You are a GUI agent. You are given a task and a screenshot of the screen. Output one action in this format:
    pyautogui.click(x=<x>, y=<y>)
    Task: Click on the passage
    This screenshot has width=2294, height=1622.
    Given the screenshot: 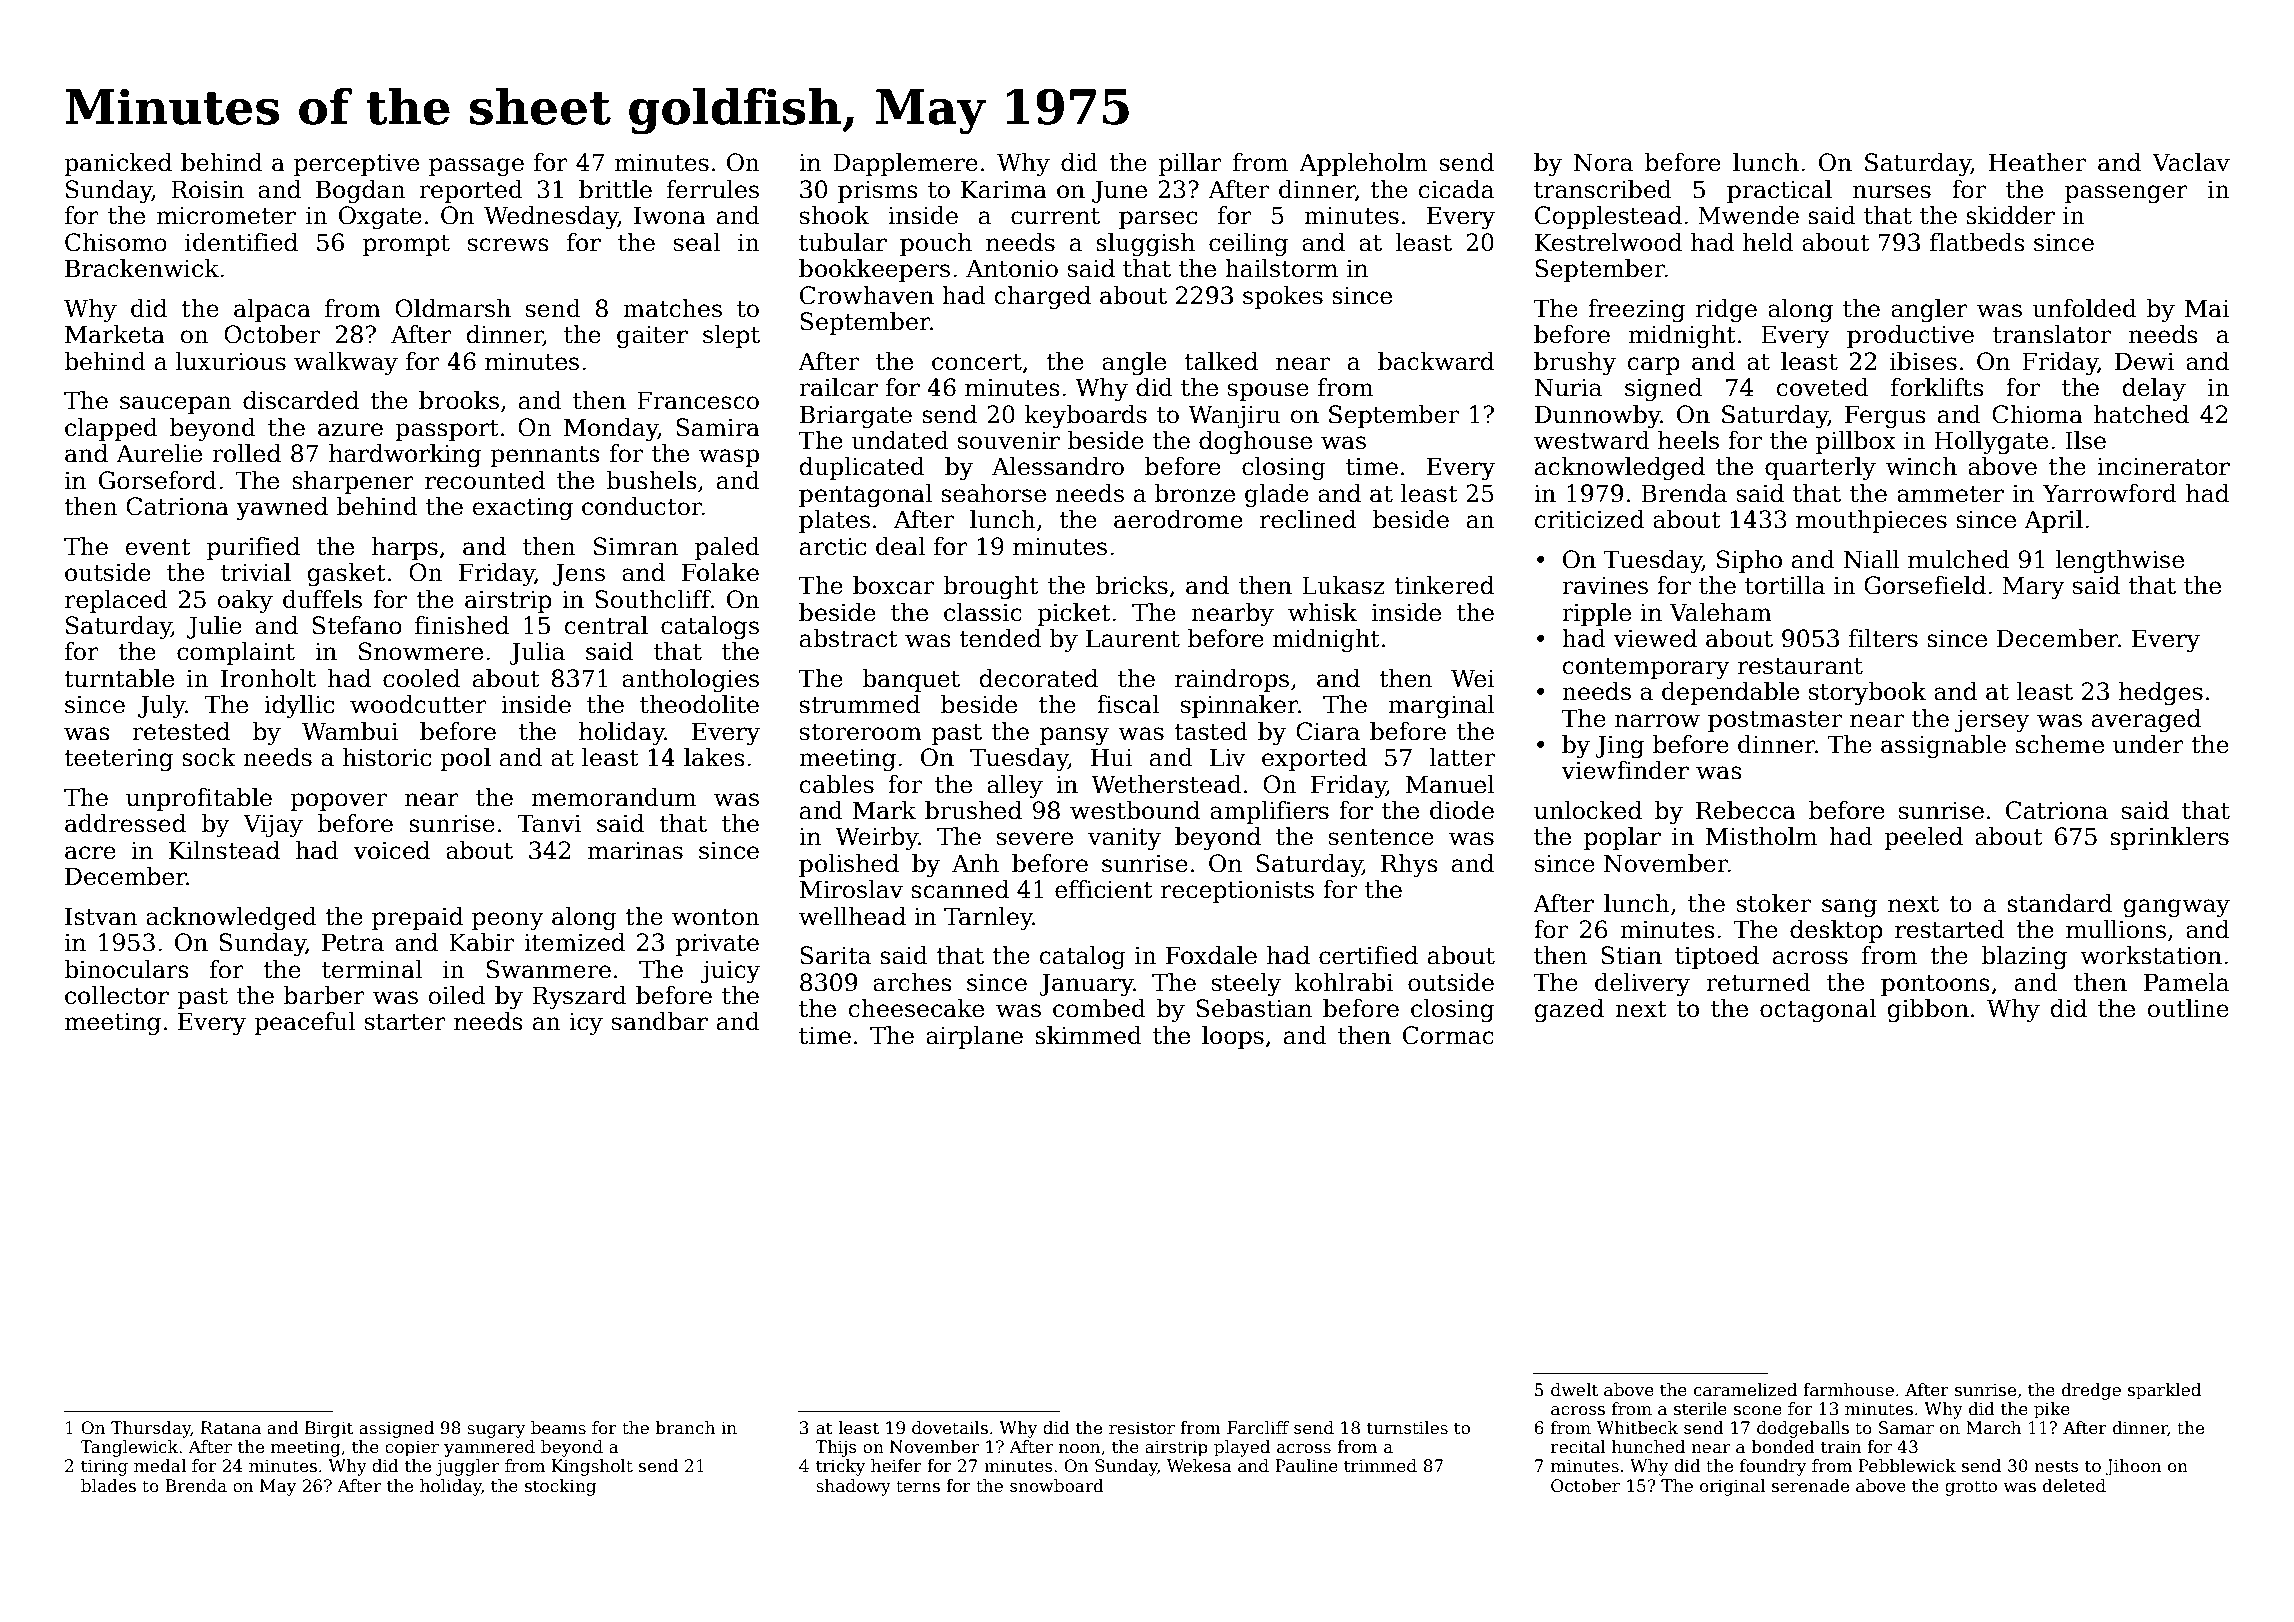 What is the action you would take?
    pyautogui.click(x=476, y=167)
